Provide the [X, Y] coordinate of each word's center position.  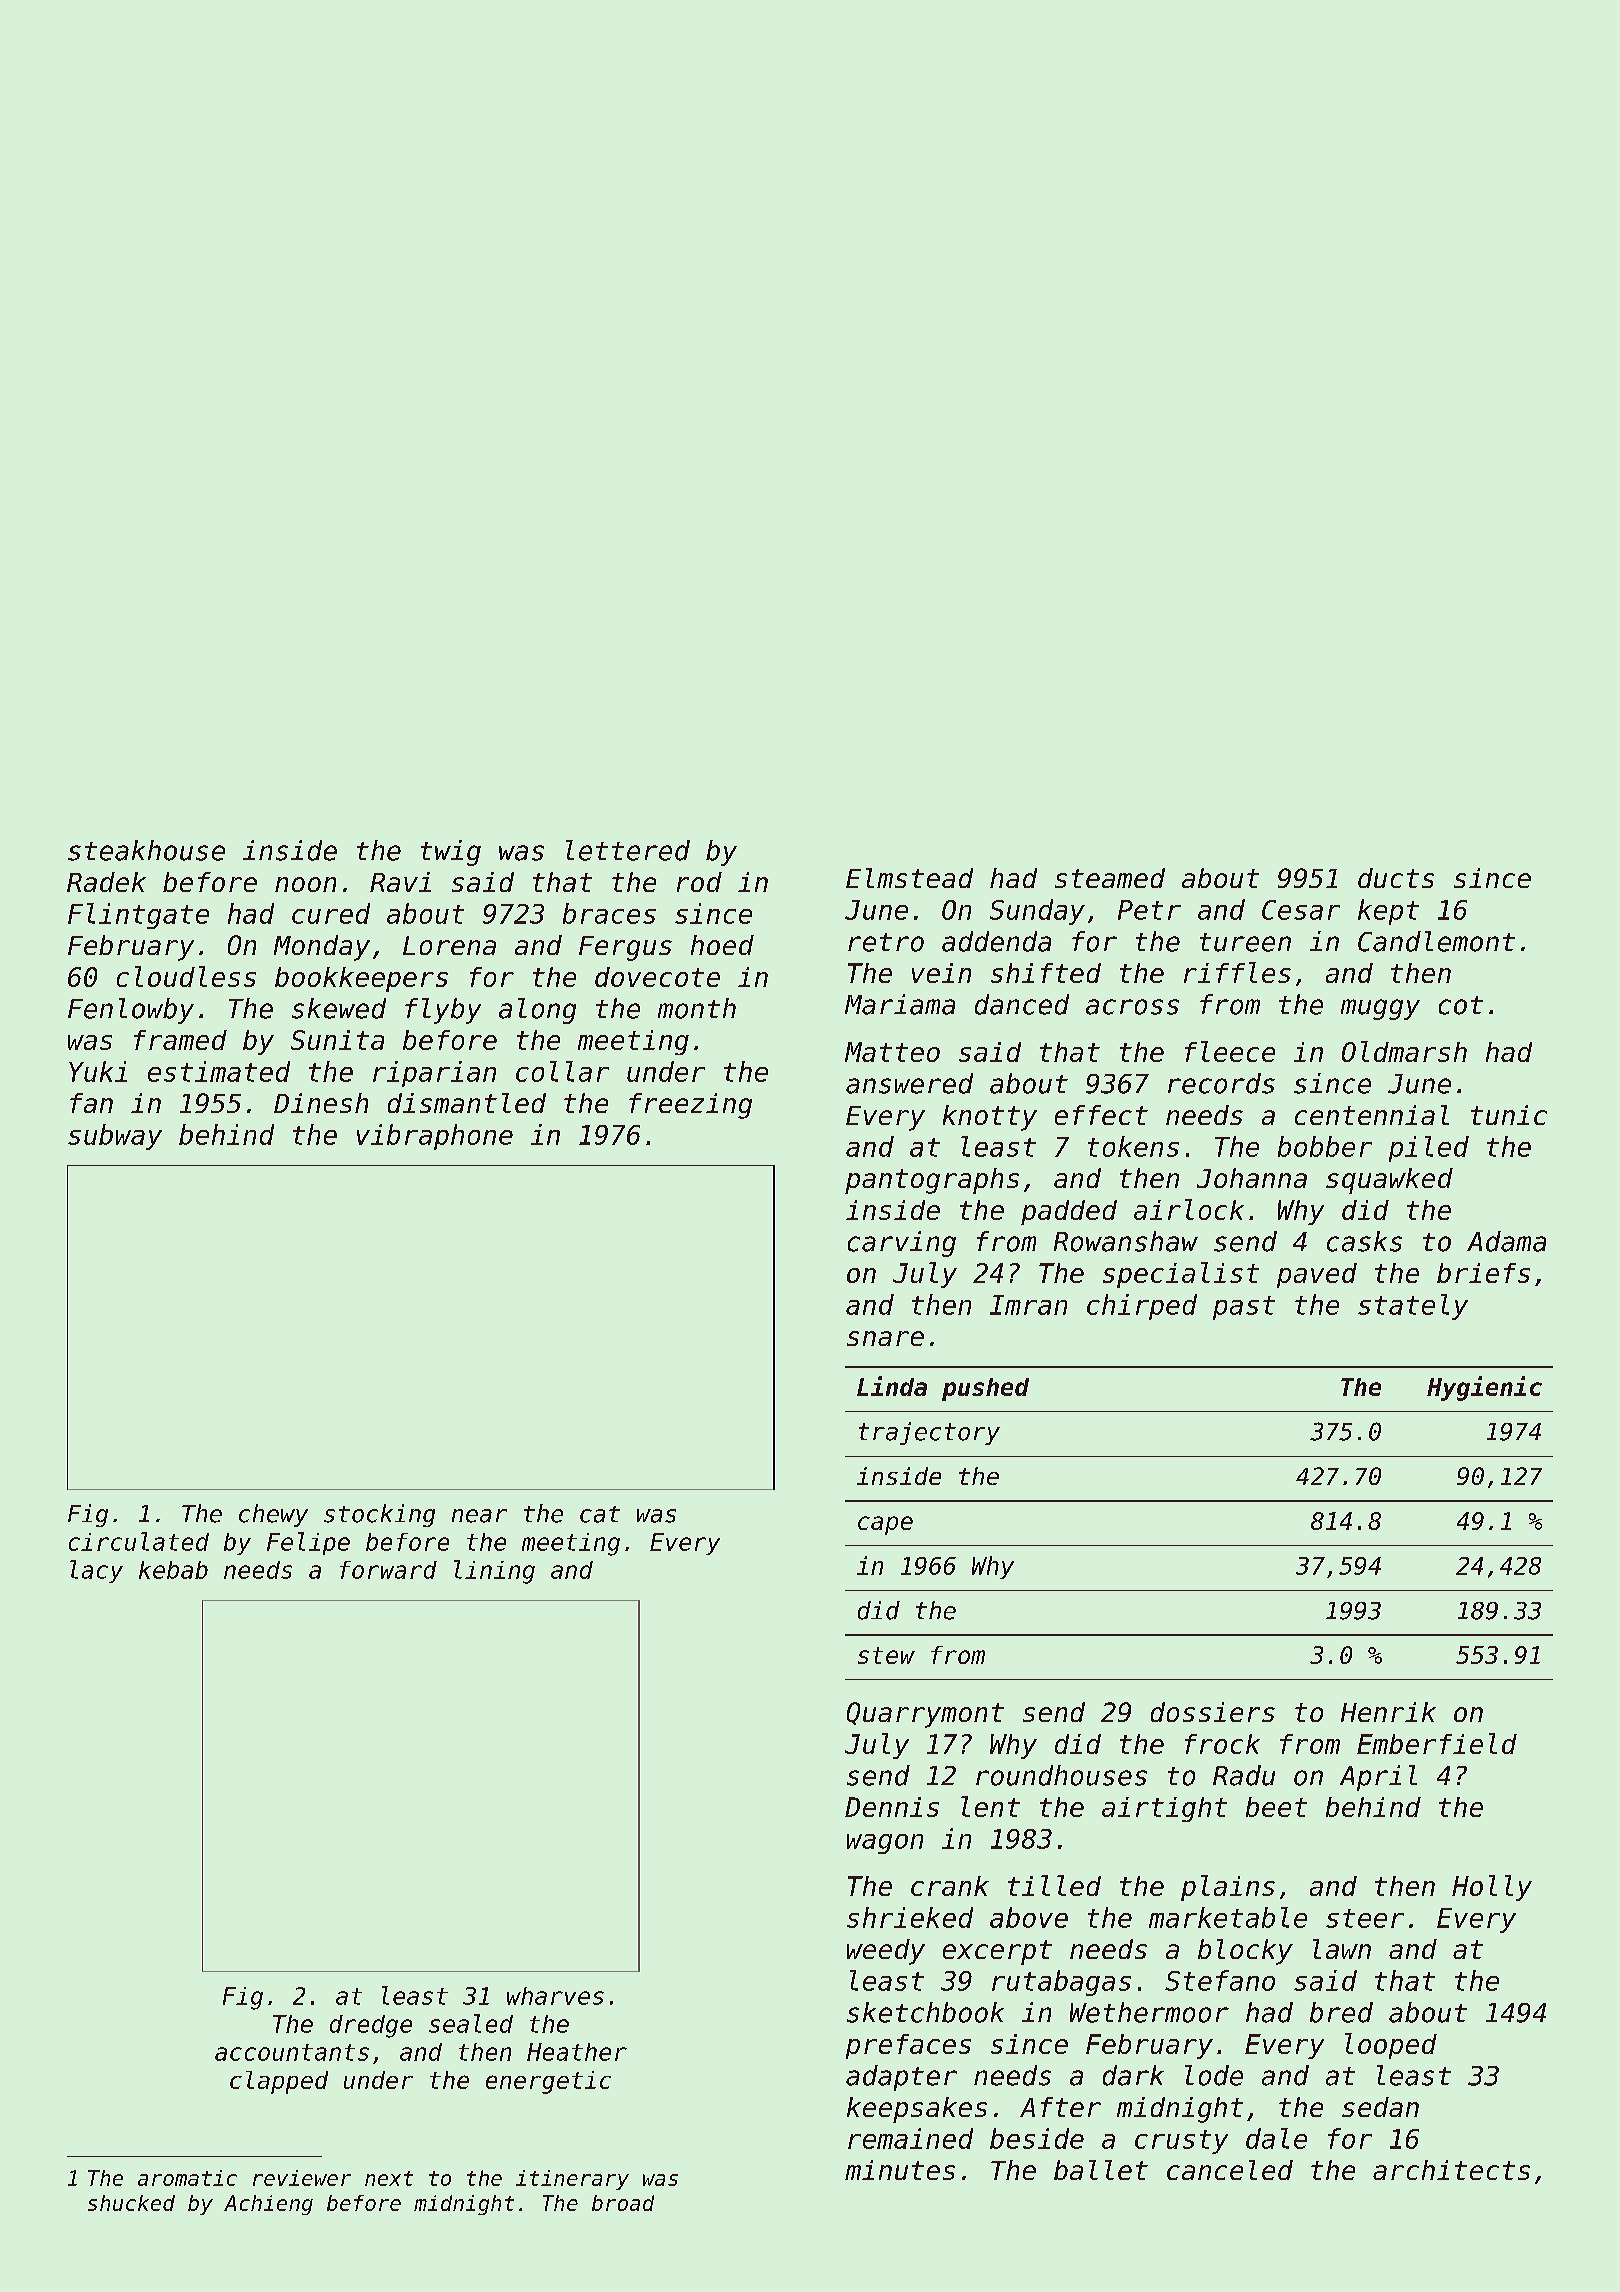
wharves [555, 1996]
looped [1391, 2046]
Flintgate [138, 916]
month [697, 1008]
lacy [96, 1571]
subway [115, 1137]
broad [623, 2203]
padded [1069, 1212]
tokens [1133, 1146]
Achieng [268, 2205]
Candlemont [1436, 941]
